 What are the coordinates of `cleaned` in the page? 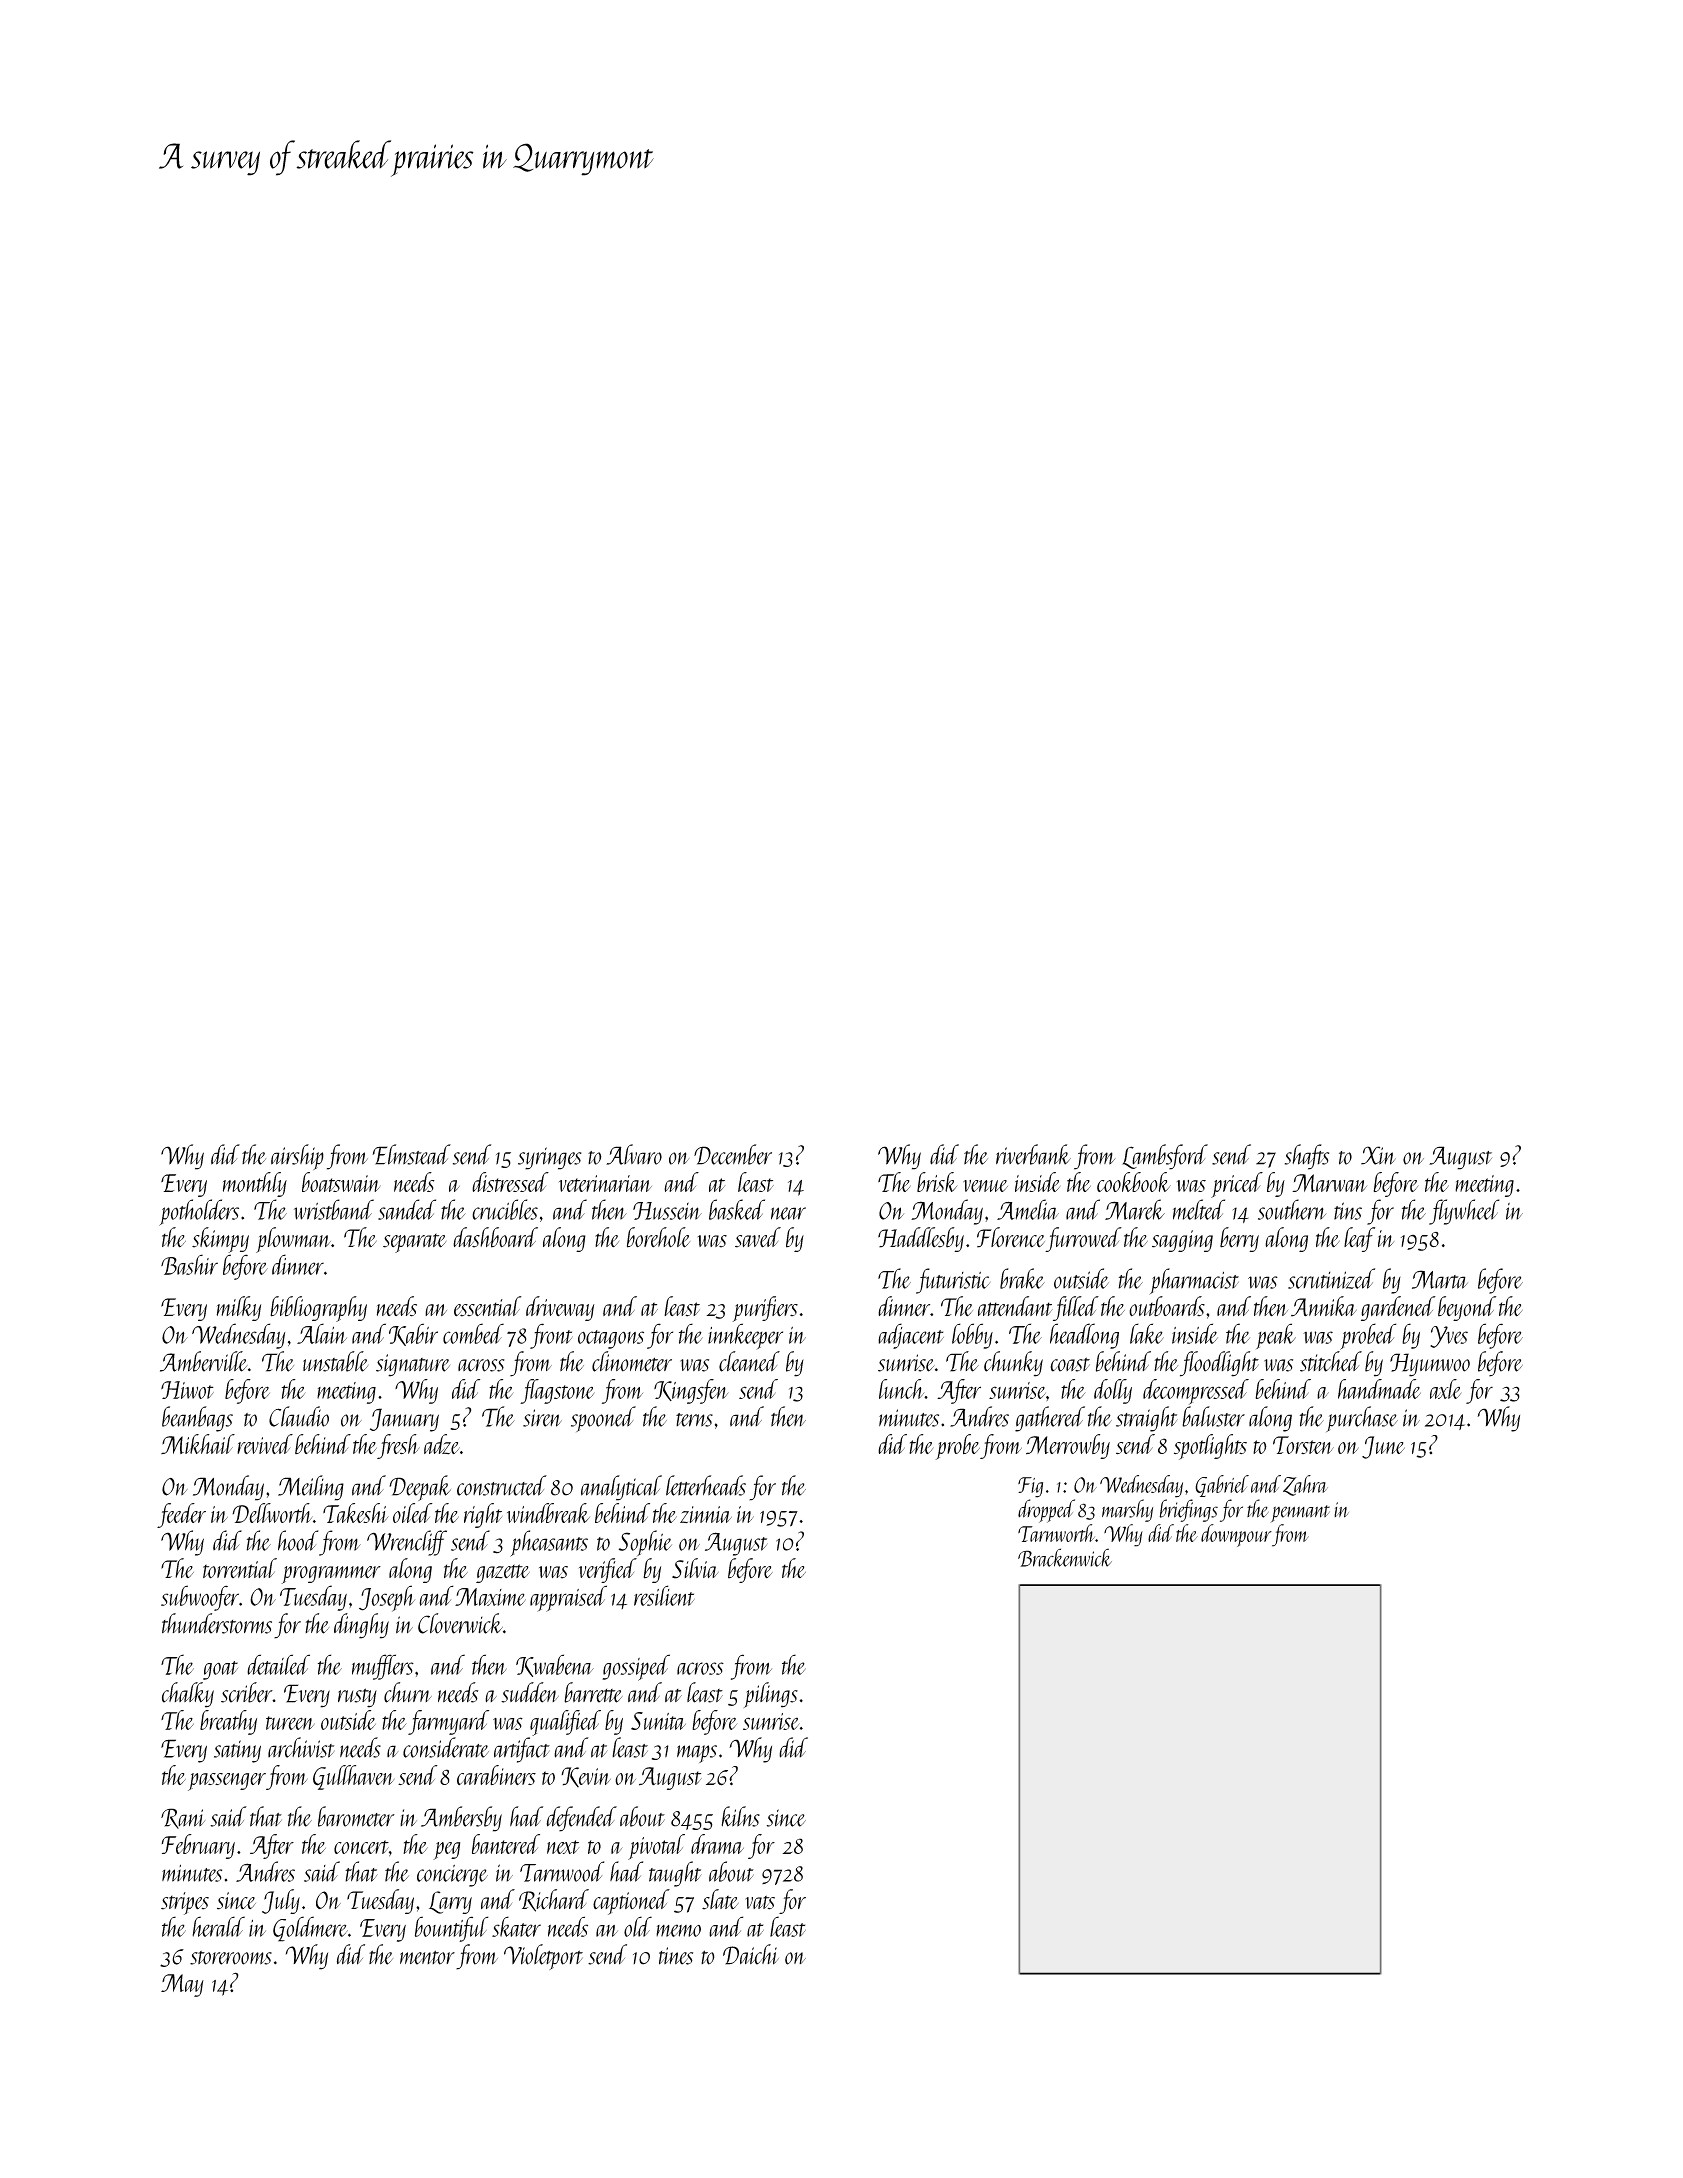 It's located at (749, 1361).
